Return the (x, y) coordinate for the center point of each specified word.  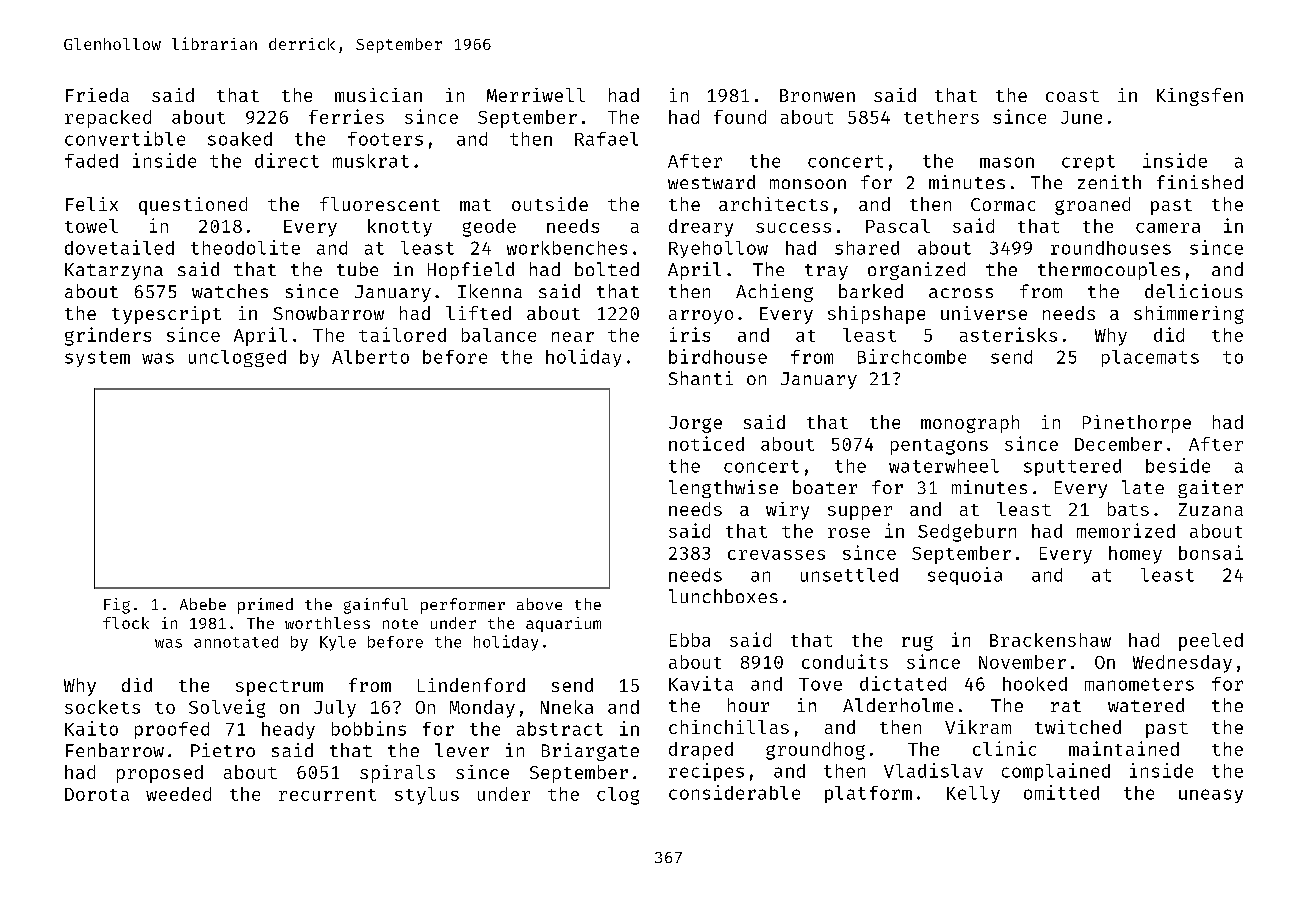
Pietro (223, 750)
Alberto (370, 357)
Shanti (701, 378)
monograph (970, 424)
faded (91, 161)
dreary (701, 228)
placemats (1150, 358)
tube (357, 269)
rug (917, 643)
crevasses (776, 555)
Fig (117, 606)
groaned (1092, 206)
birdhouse (718, 356)
